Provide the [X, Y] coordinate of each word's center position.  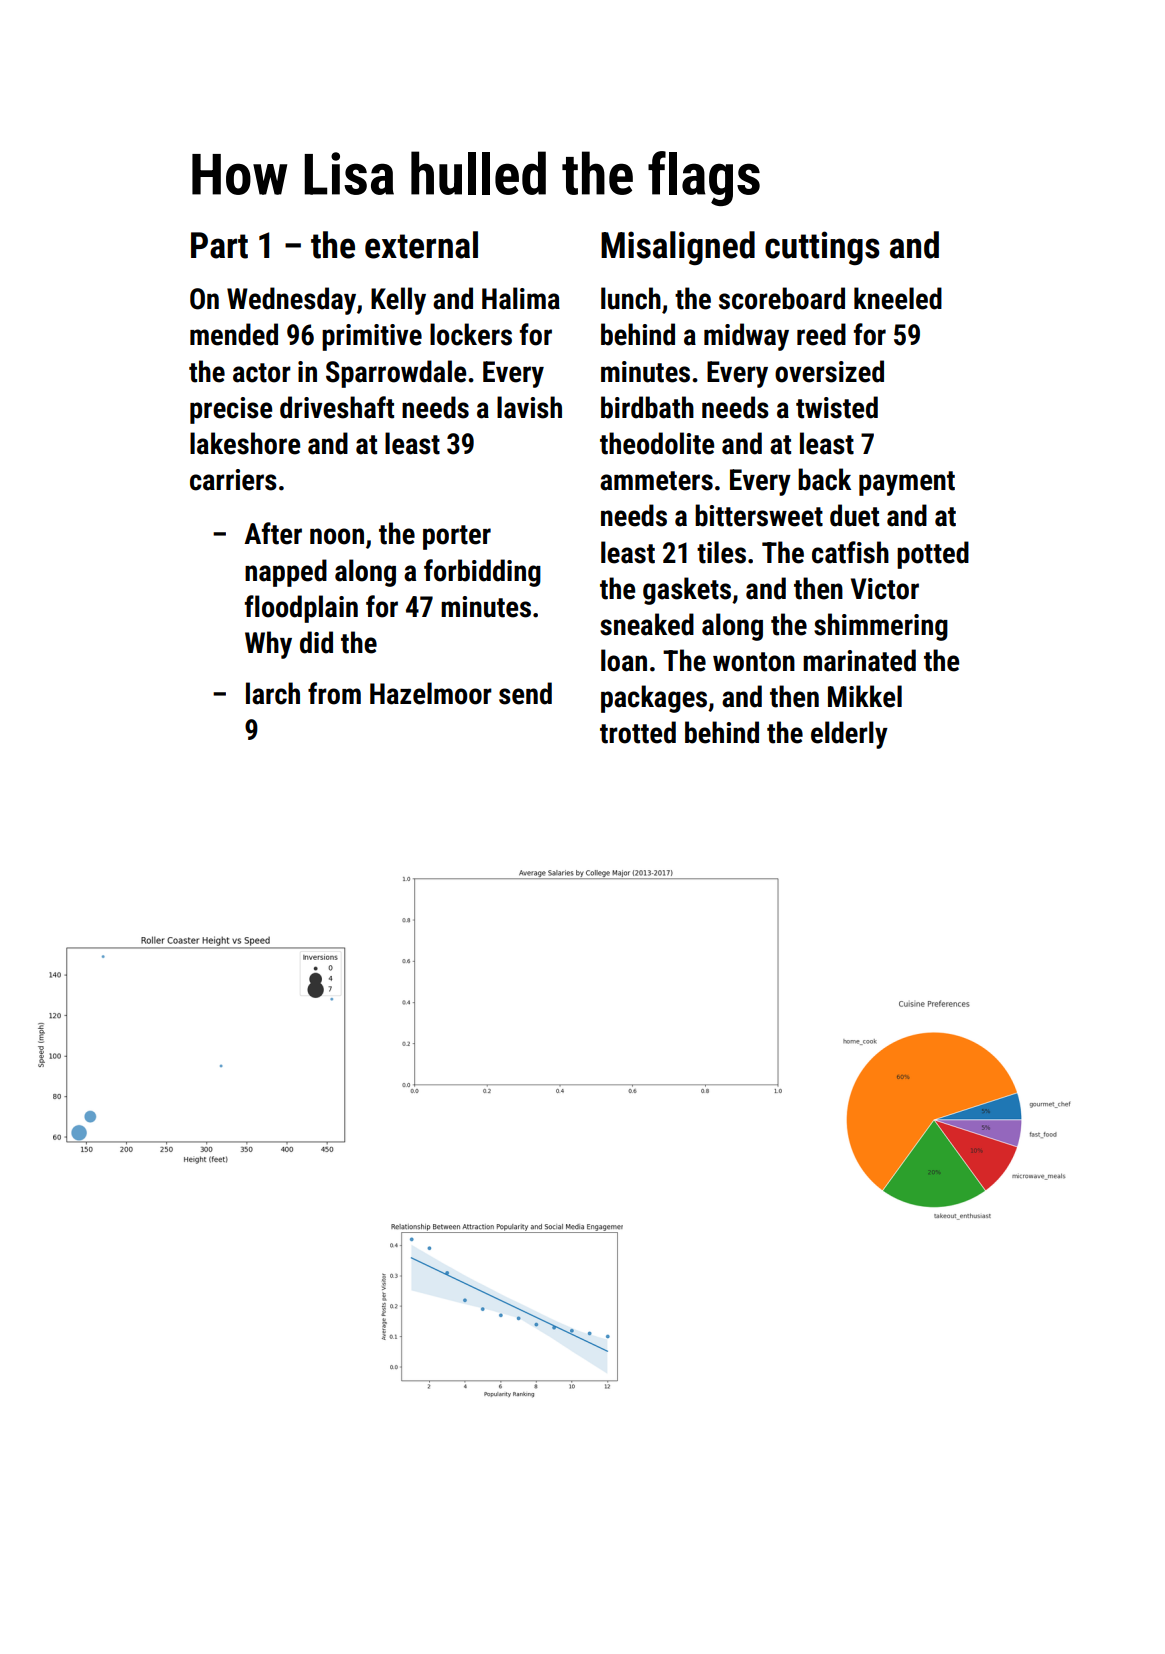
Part [219, 245]
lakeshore [245, 443]
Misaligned [678, 248]
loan [624, 660]
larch [273, 693]
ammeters [656, 481]
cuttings [822, 248]
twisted [837, 407]
